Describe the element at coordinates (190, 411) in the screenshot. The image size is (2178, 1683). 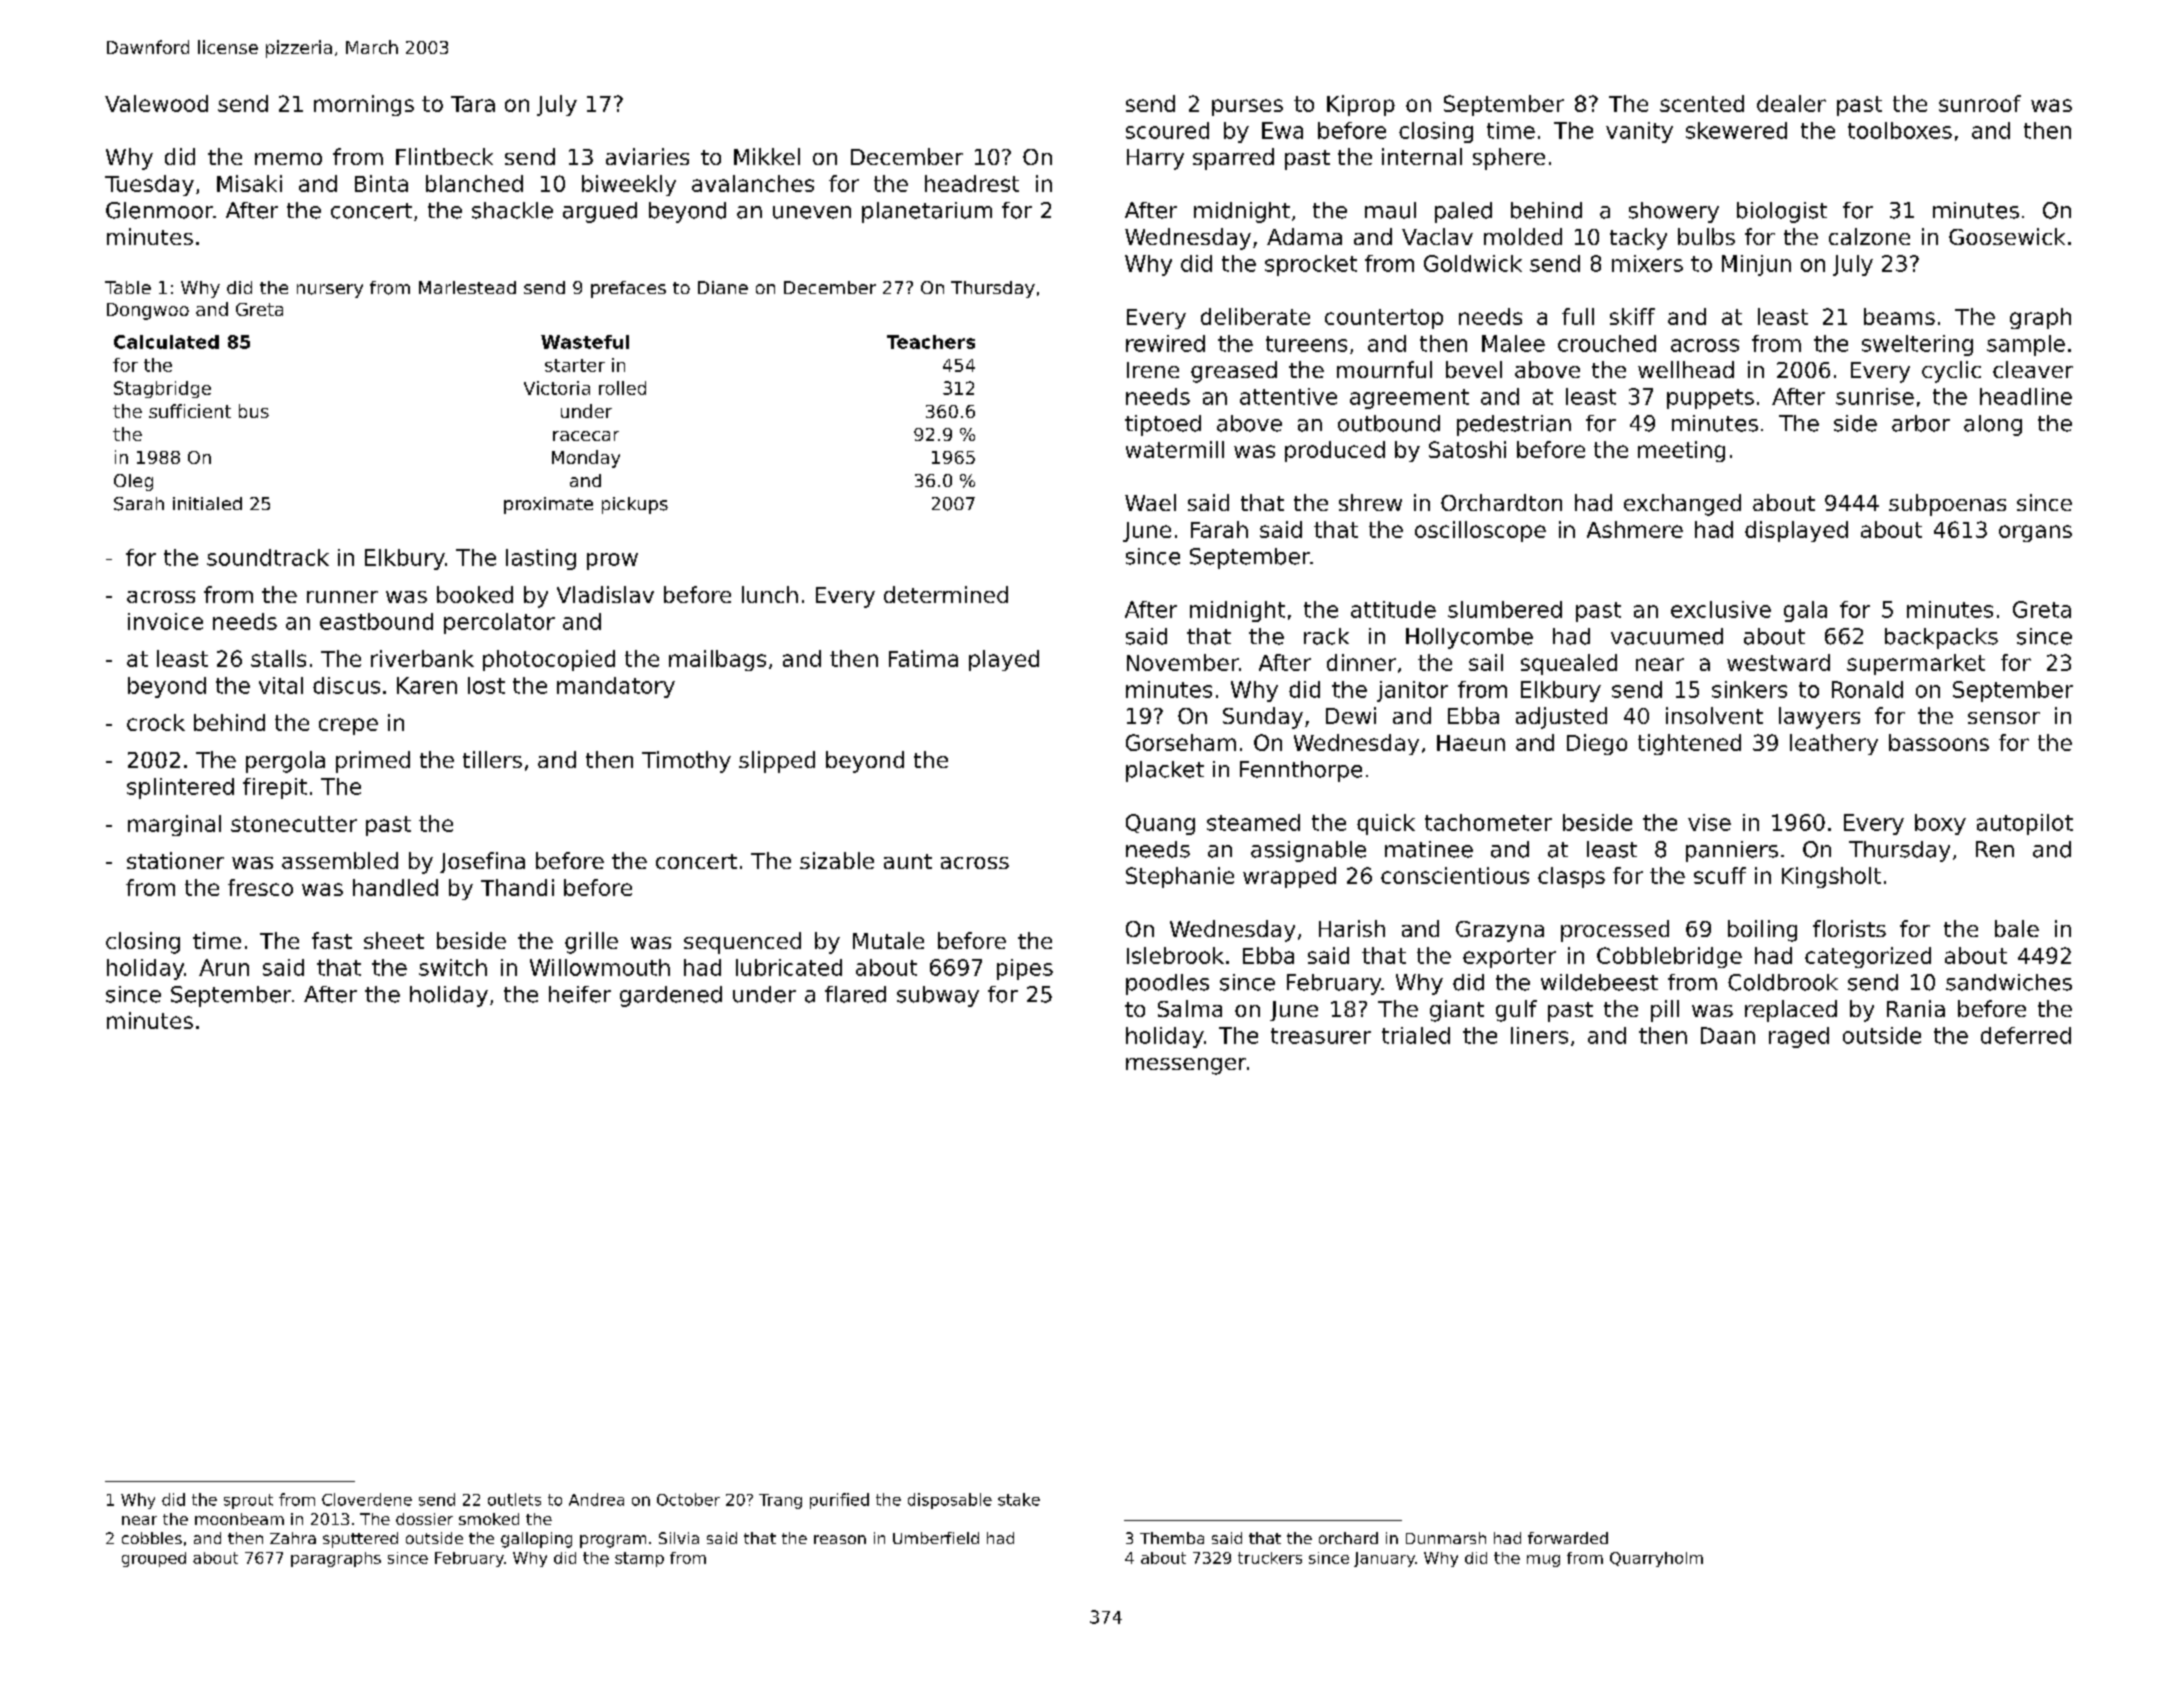
I see `sufficient` at that location.
